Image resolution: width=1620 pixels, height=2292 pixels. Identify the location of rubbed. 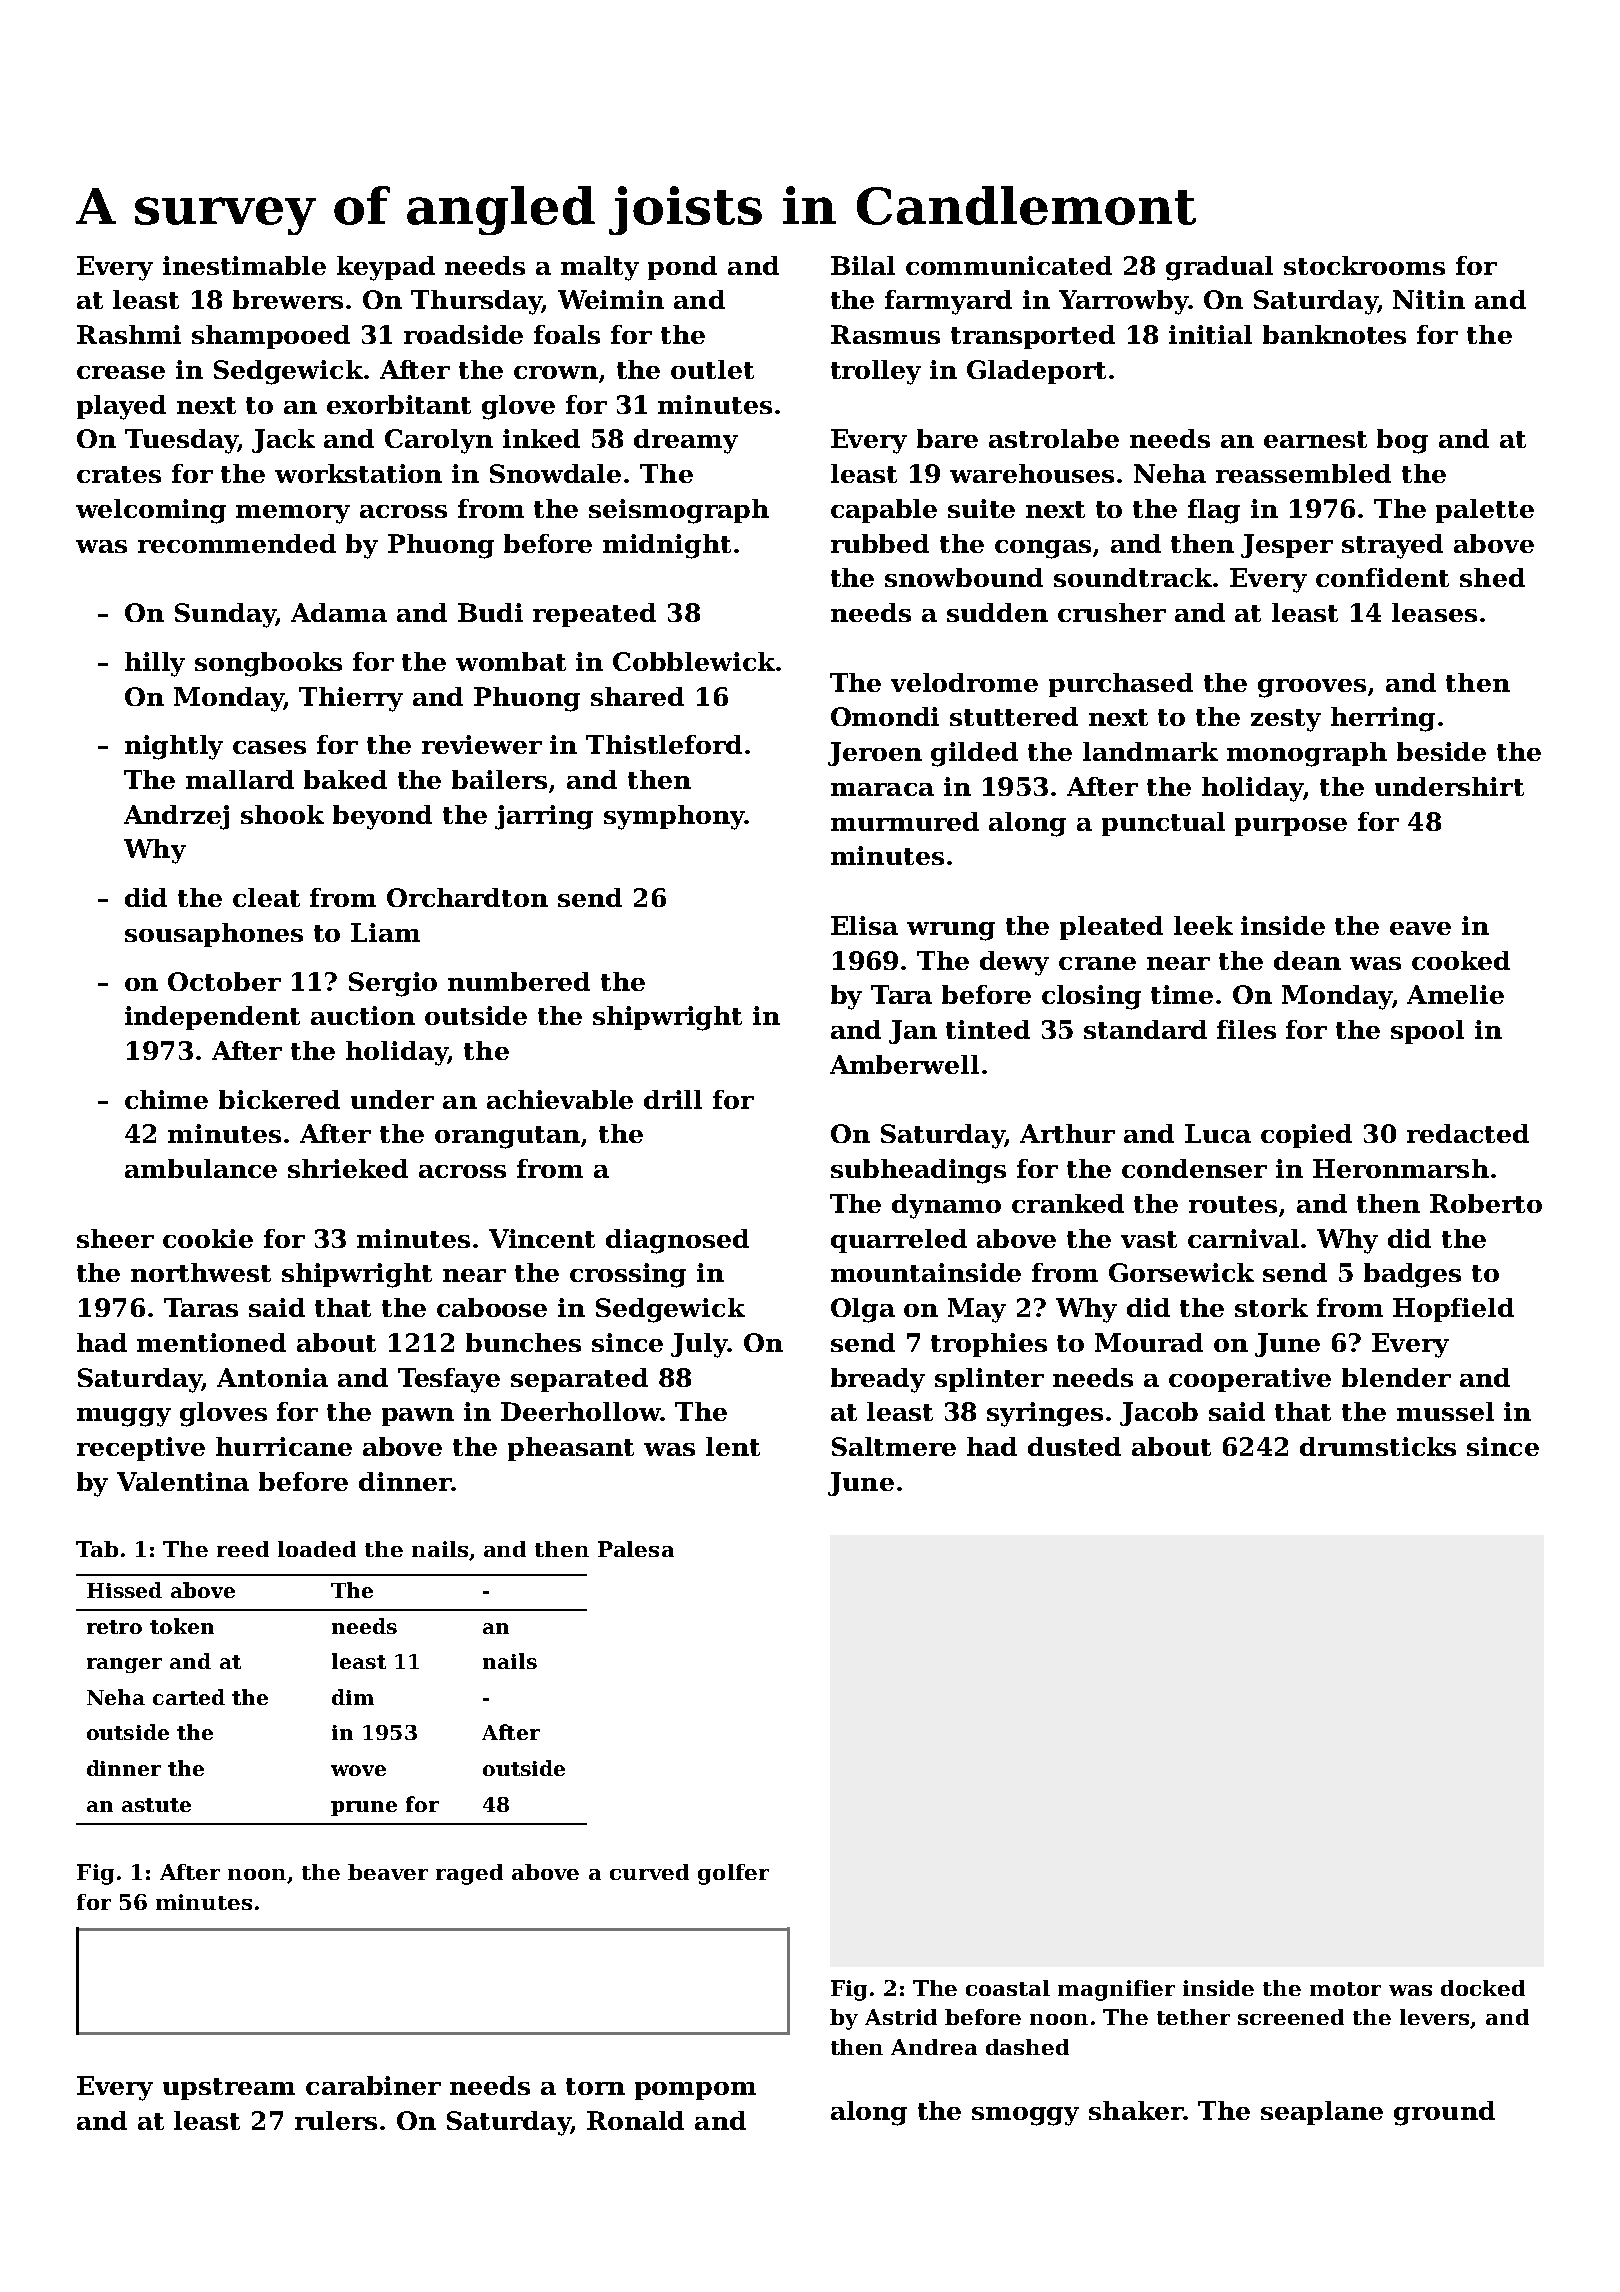
(880, 543).
